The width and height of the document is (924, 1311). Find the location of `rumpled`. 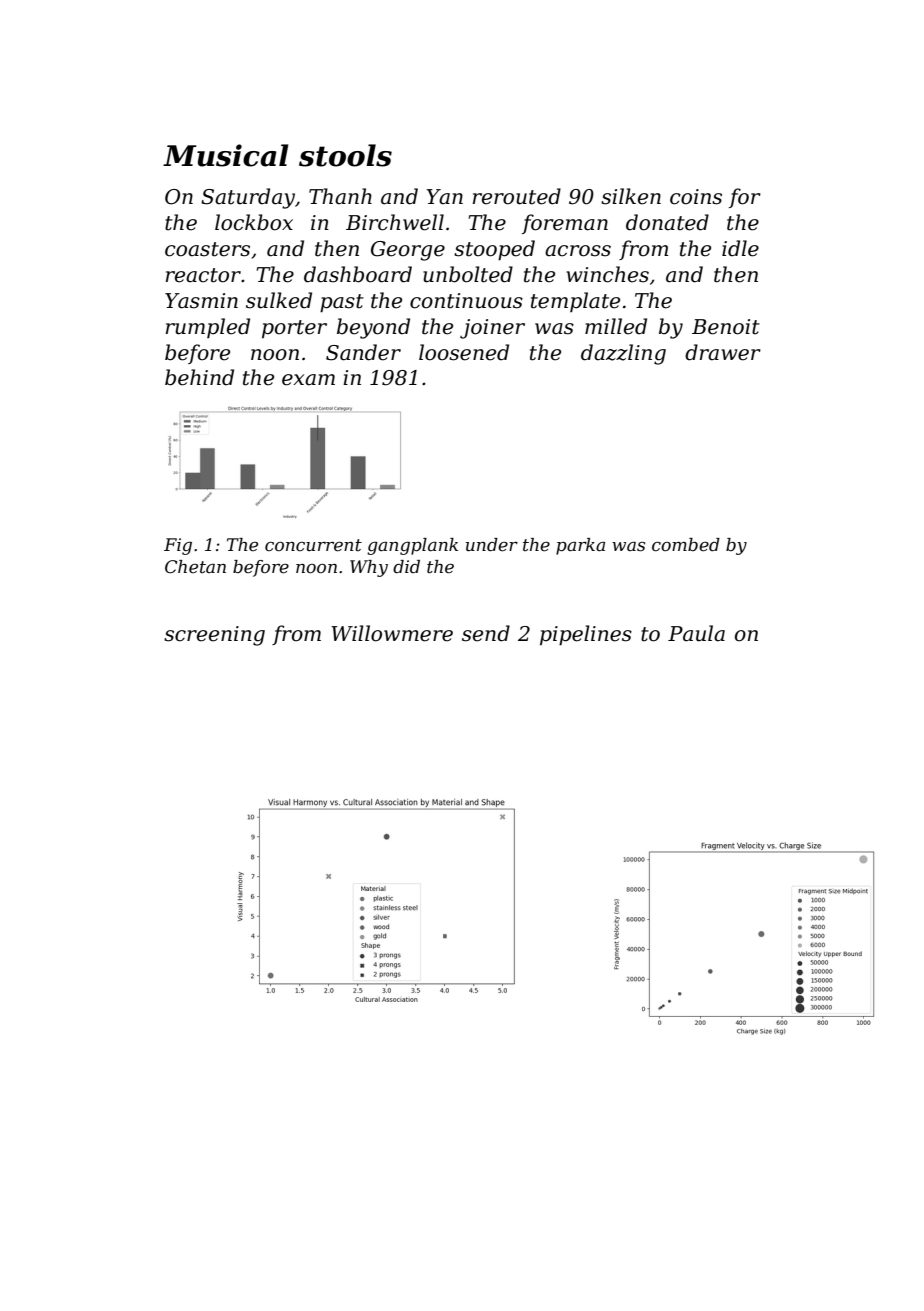

rumpled is located at coordinates (208, 328).
